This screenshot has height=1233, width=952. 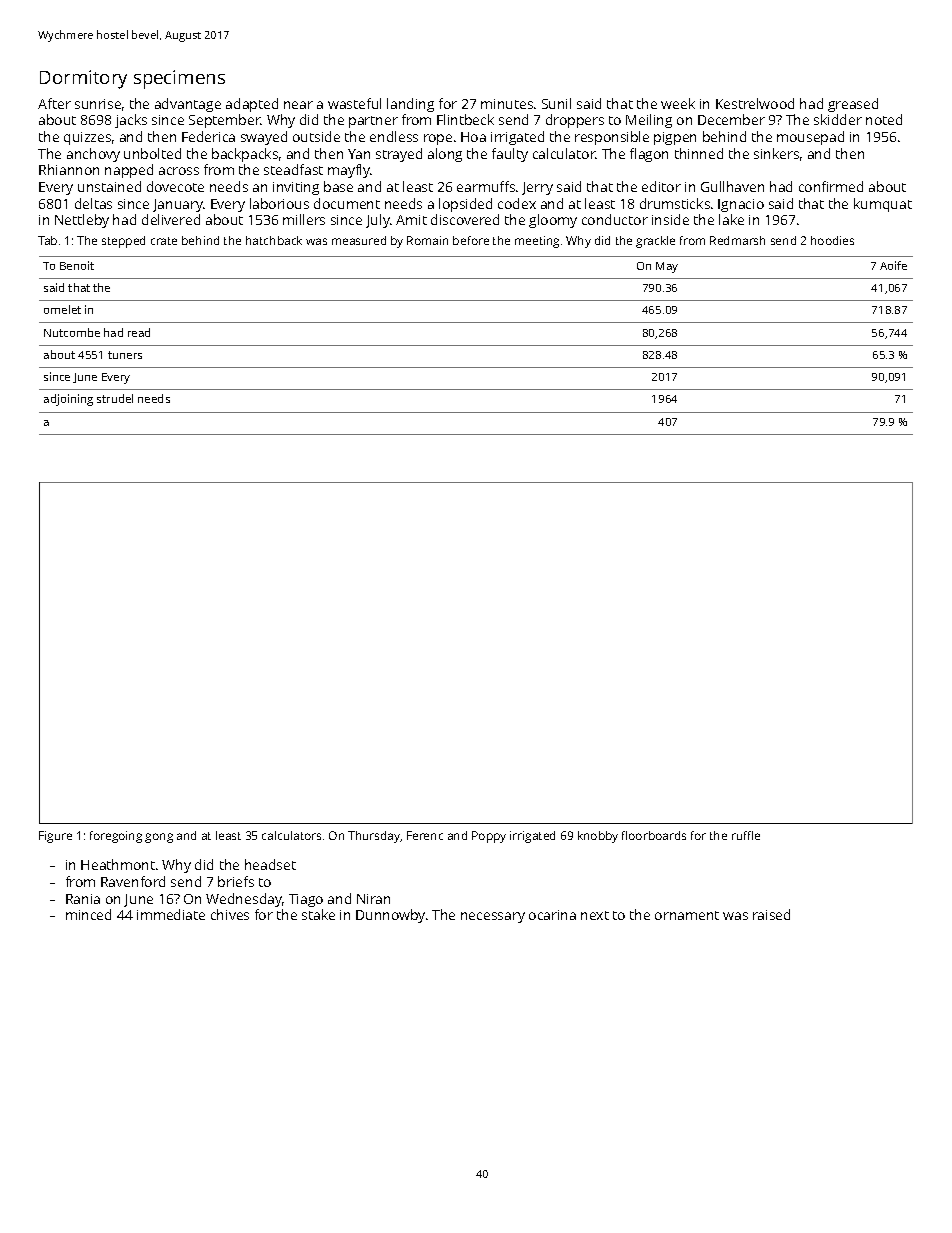 What do you see at coordinates (741, 205) in the screenshot?
I see `Ignacio` at bounding box center [741, 205].
